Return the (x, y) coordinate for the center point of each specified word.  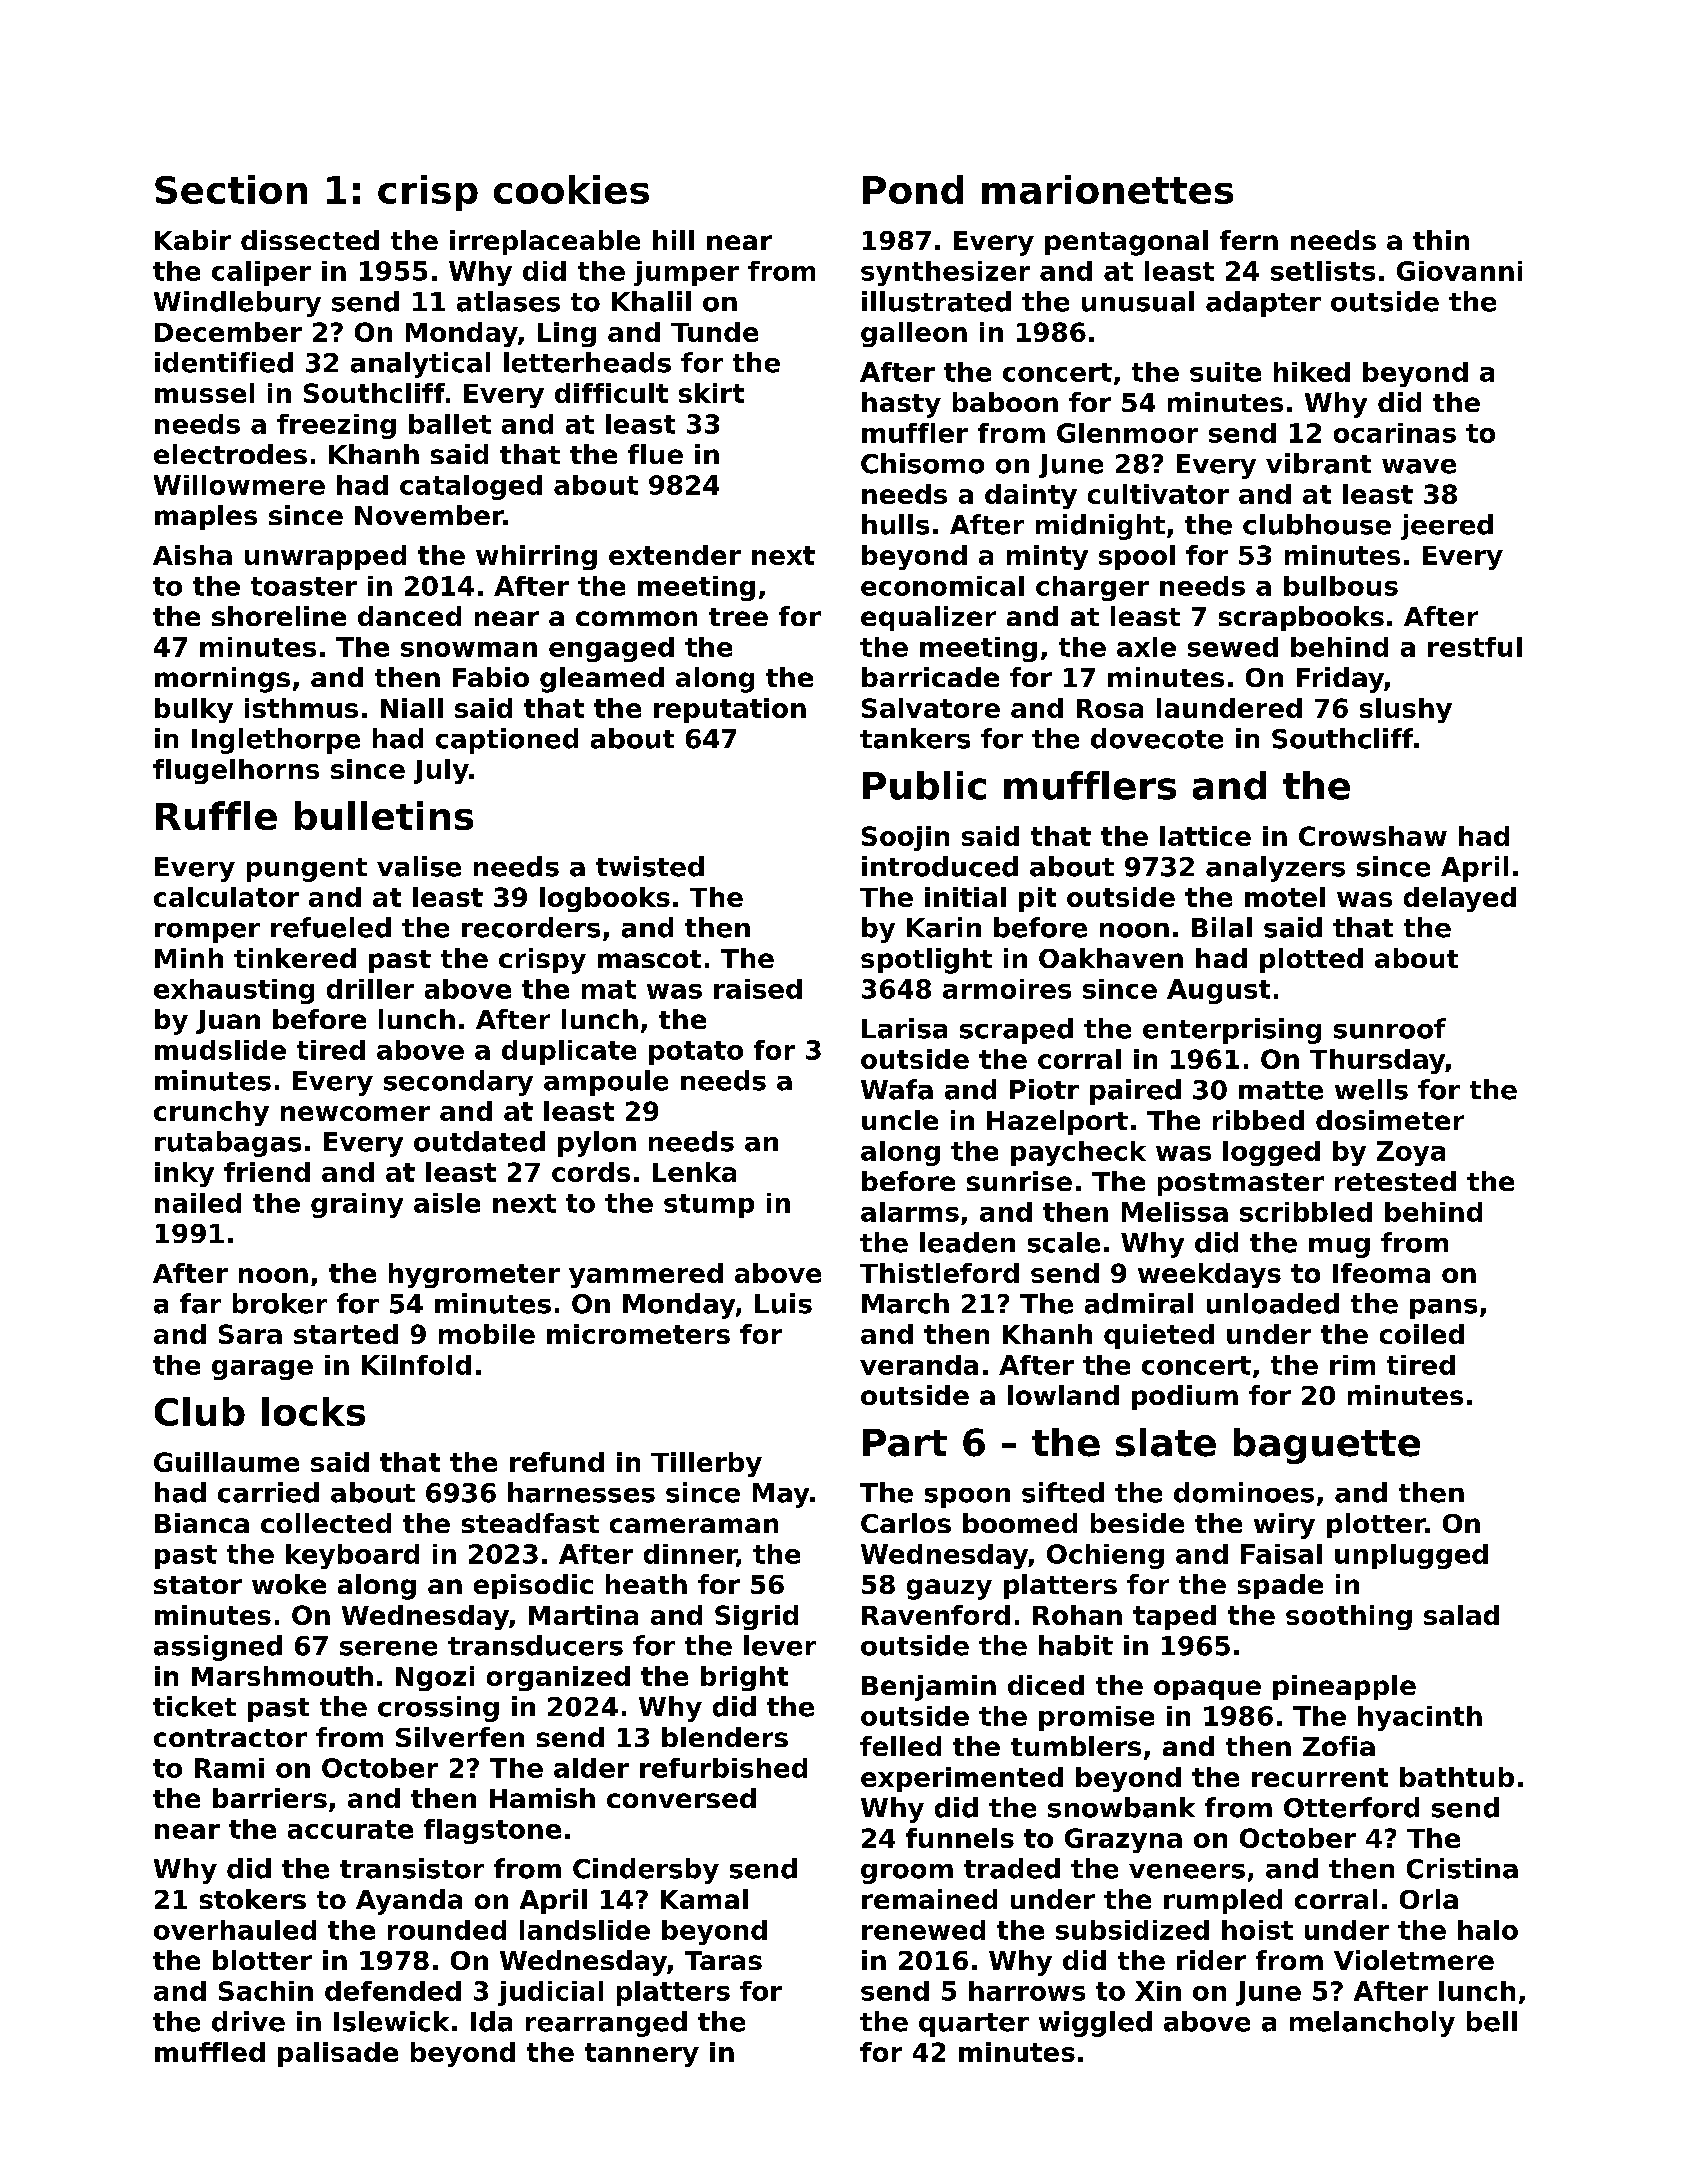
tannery (642, 2055)
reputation (730, 710)
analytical (420, 365)
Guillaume (226, 1462)
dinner (690, 1555)
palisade (338, 2054)
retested (1395, 1181)
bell (1492, 2021)
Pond (913, 189)
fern (1249, 240)
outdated (479, 1141)
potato (696, 1053)
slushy (1406, 710)
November (429, 515)
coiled (1422, 1334)
